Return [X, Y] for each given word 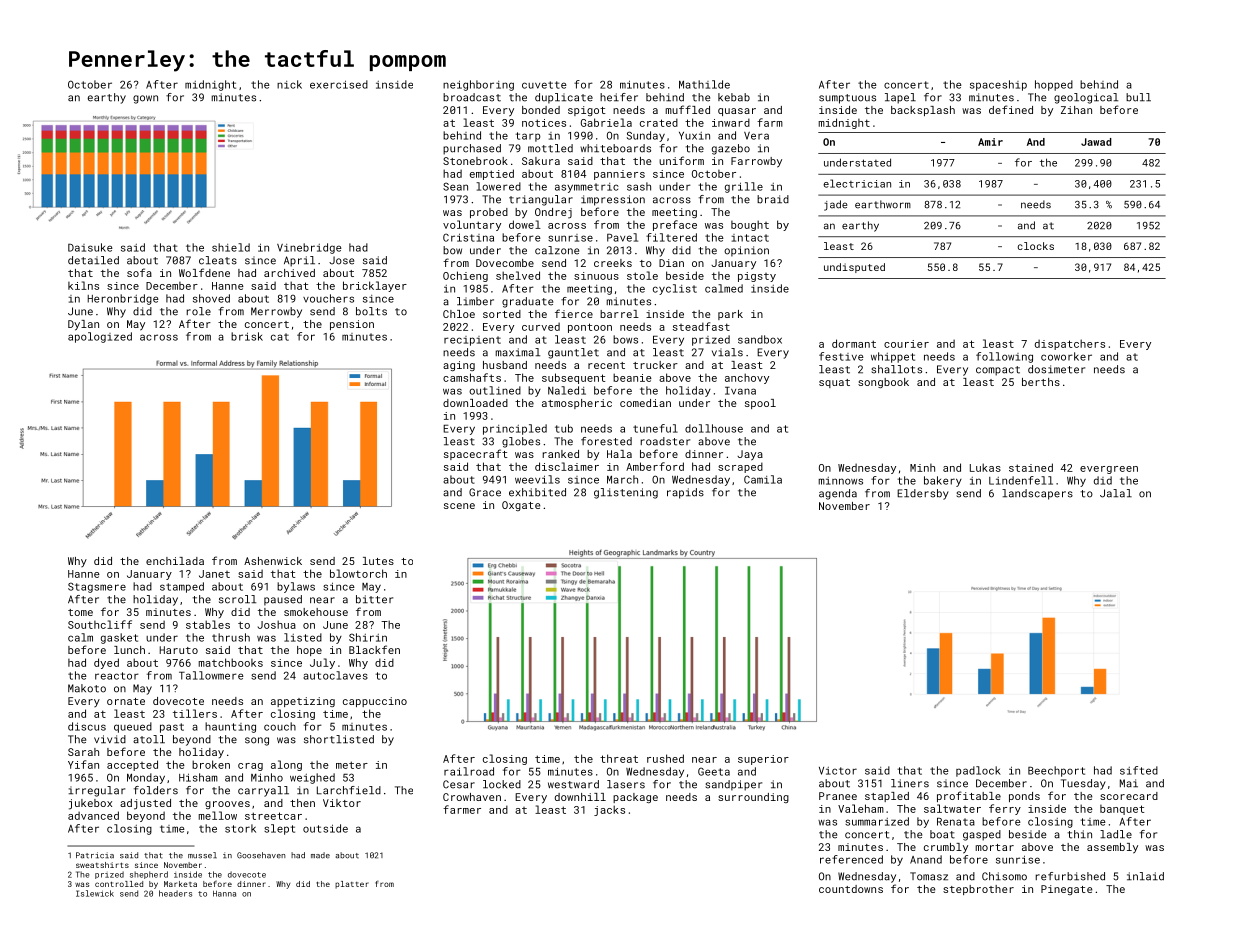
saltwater [952, 808]
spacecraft [476, 454]
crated [659, 122]
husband [505, 365]
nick [289, 84]
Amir [990, 142]
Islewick [95, 893]
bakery [943, 481]
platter [352, 885]
